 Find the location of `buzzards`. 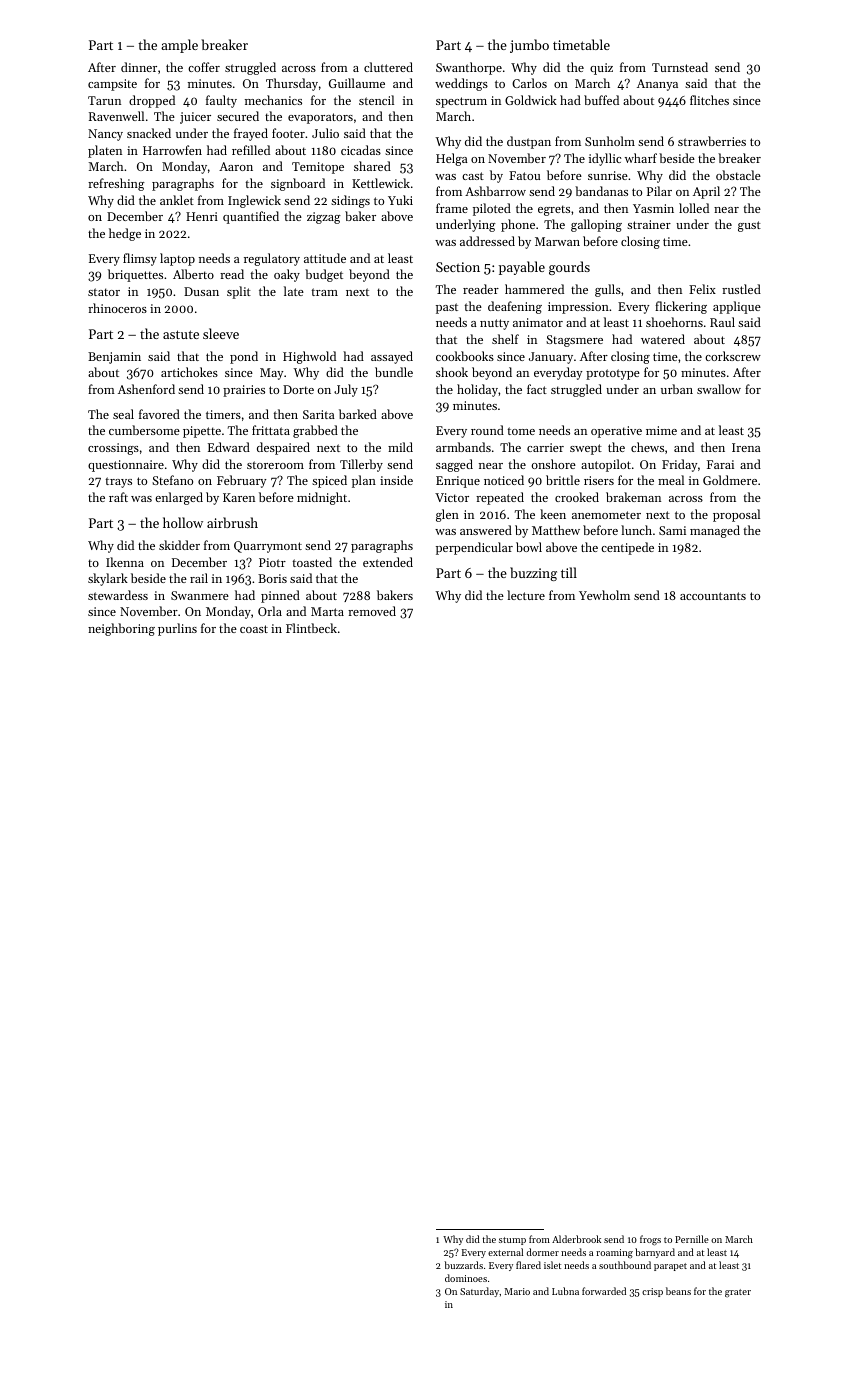

buzzards is located at coordinates (463, 1265).
